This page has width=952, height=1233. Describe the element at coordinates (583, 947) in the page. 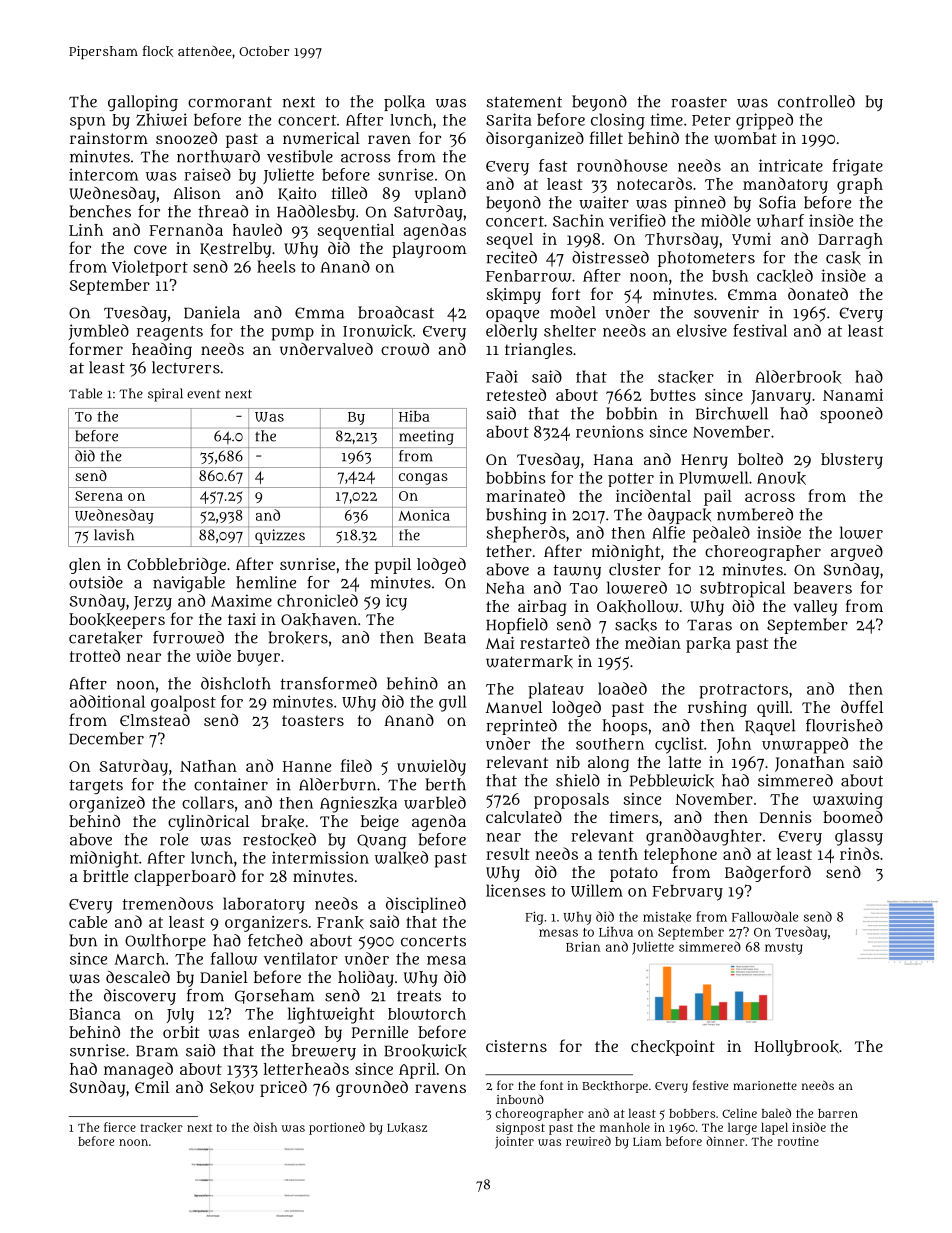

I see `Brian` at that location.
